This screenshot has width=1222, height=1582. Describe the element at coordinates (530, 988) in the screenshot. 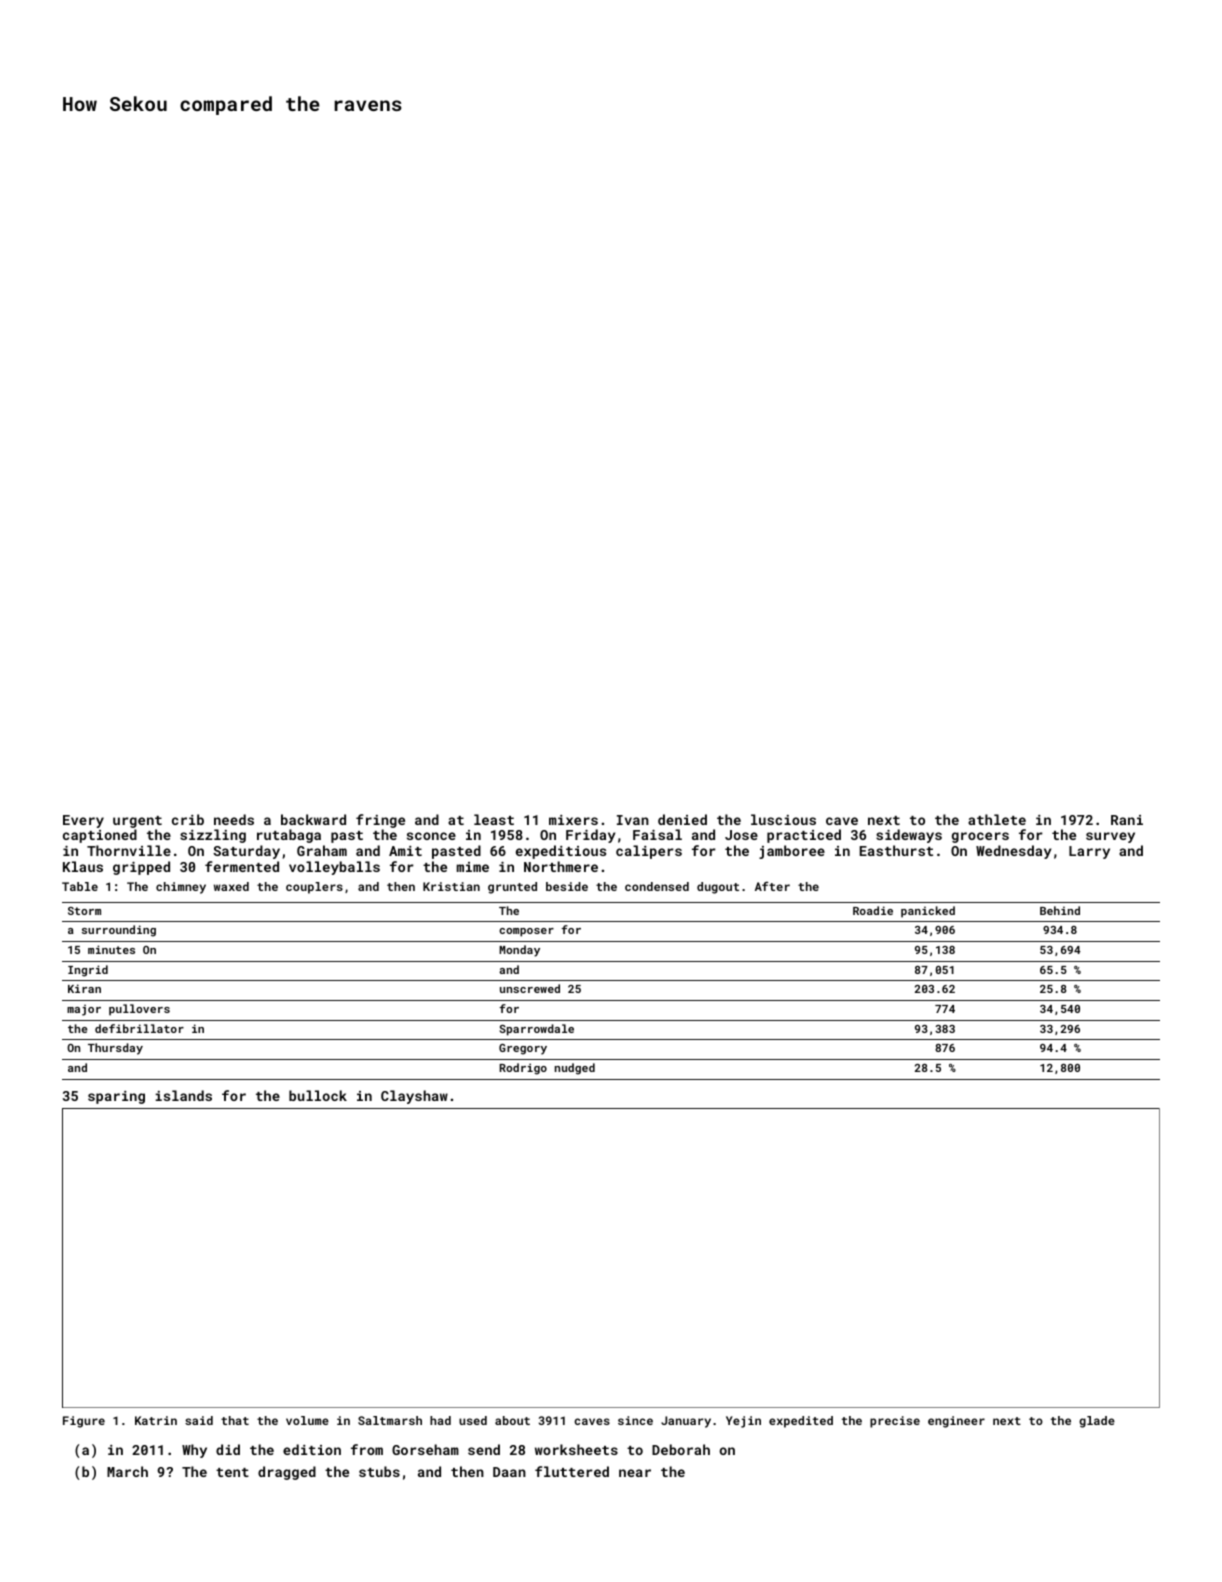

I see `unscrewed` at that location.
